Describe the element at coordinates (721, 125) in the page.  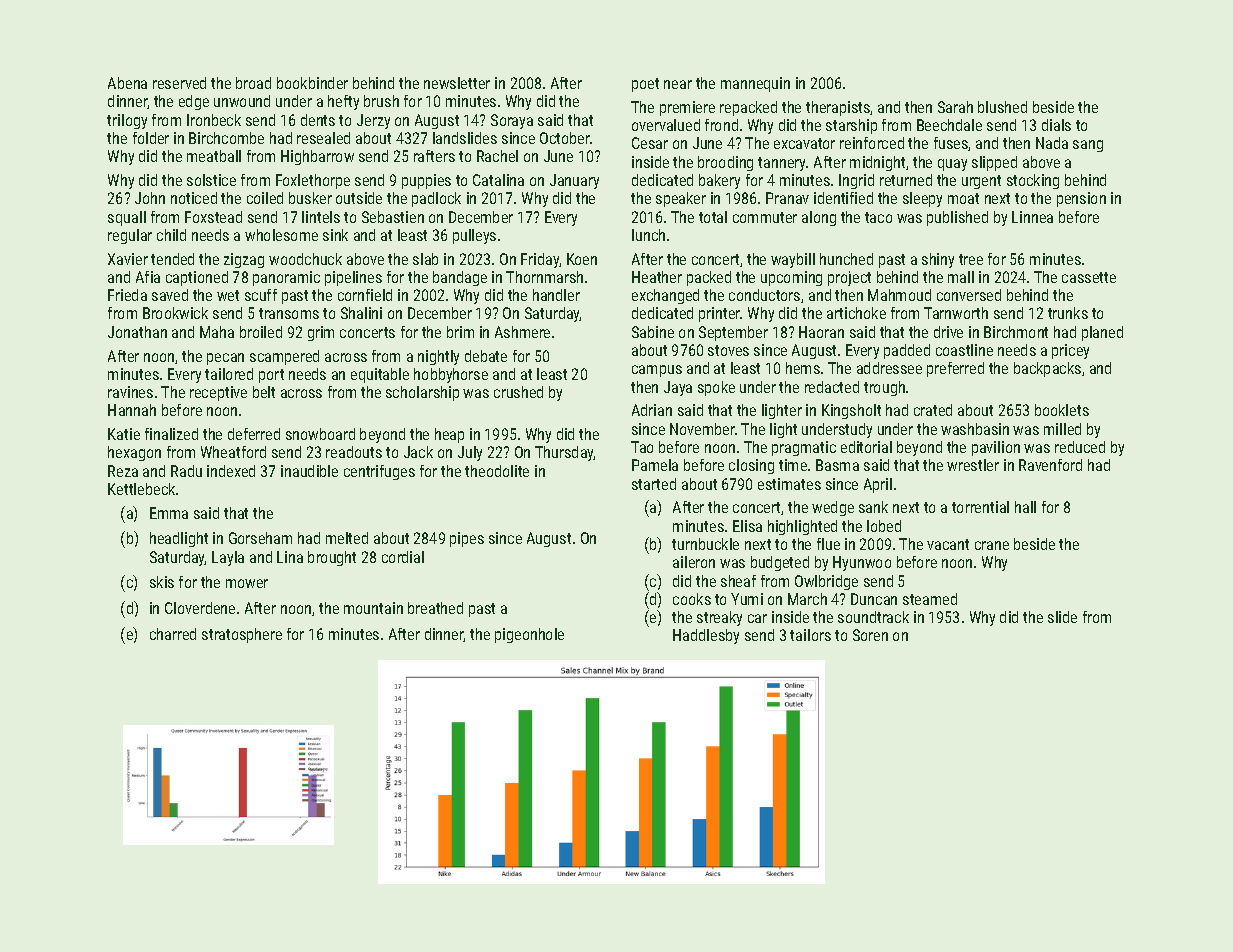
I see `frond` at that location.
